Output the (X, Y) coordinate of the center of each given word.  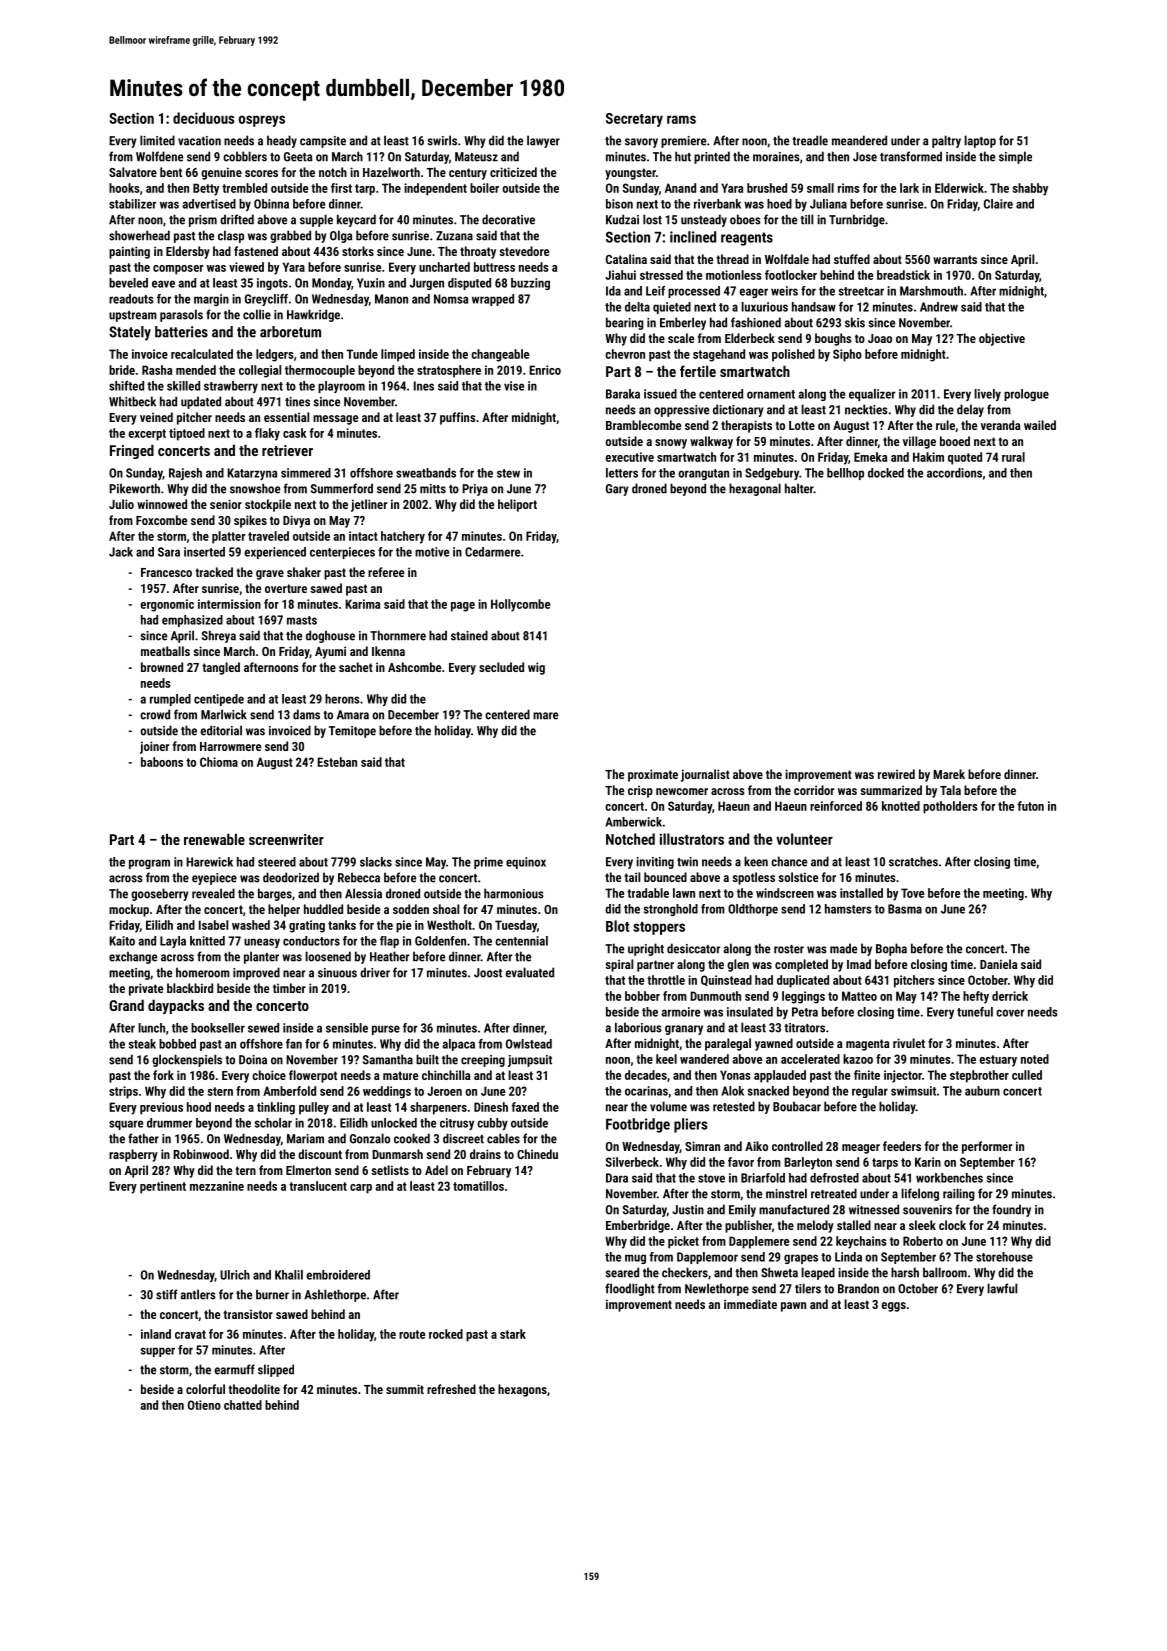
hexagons (522, 1390)
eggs (893, 1307)
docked (886, 473)
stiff (167, 1294)
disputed (469, 284)
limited (157, 140)
